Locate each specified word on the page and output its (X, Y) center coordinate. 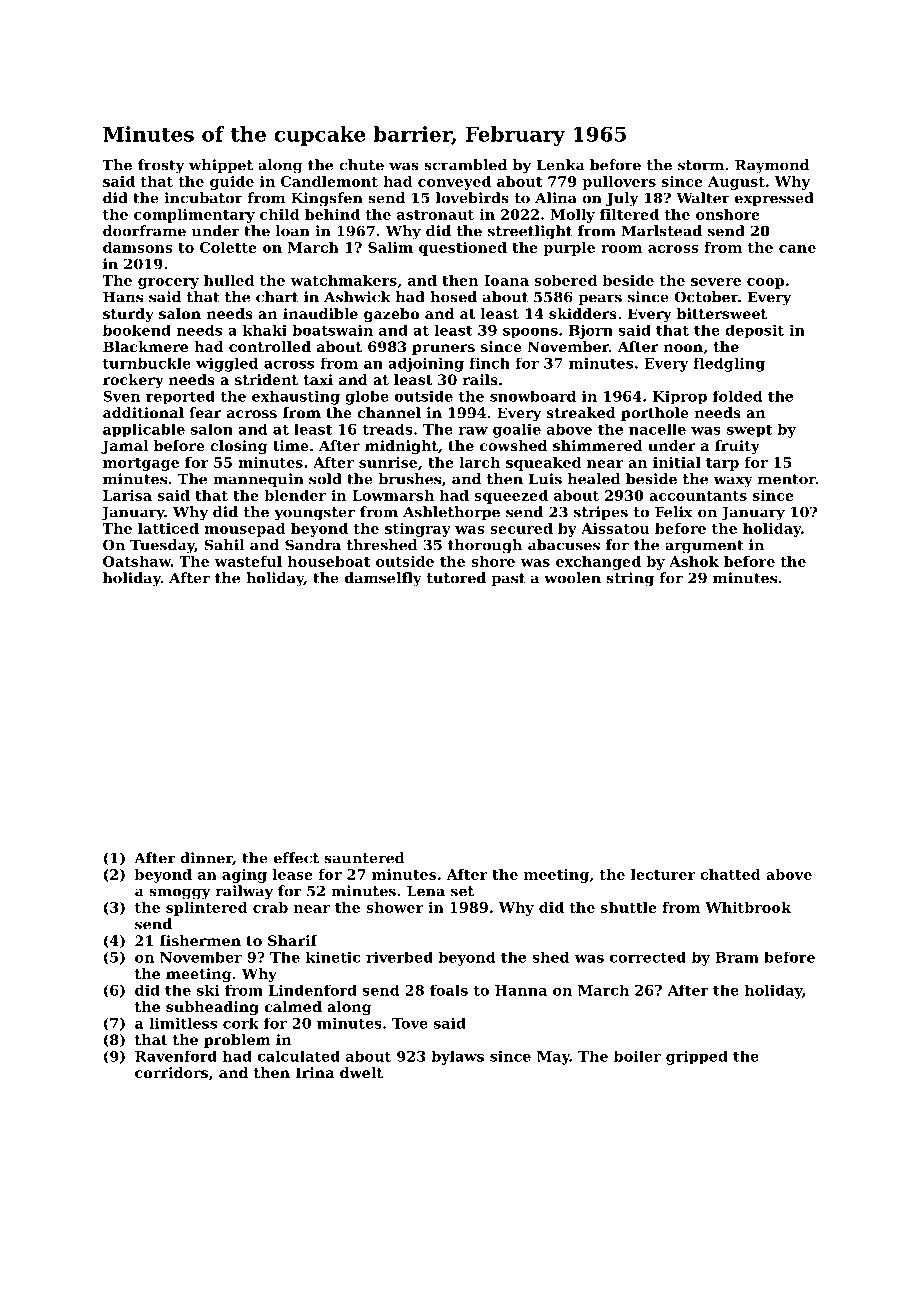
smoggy (180, 894)
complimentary (194, 216)
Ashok (694, 561)
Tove (410, 1023)
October (706, 297)
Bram (737, 957)
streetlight (530, 232)
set (462, 891)
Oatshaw (137, 561)
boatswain (333, 330)
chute (361, 165)
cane (797, 249)
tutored (456, 578)
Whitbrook (748, 907)
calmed (293, 1006)
